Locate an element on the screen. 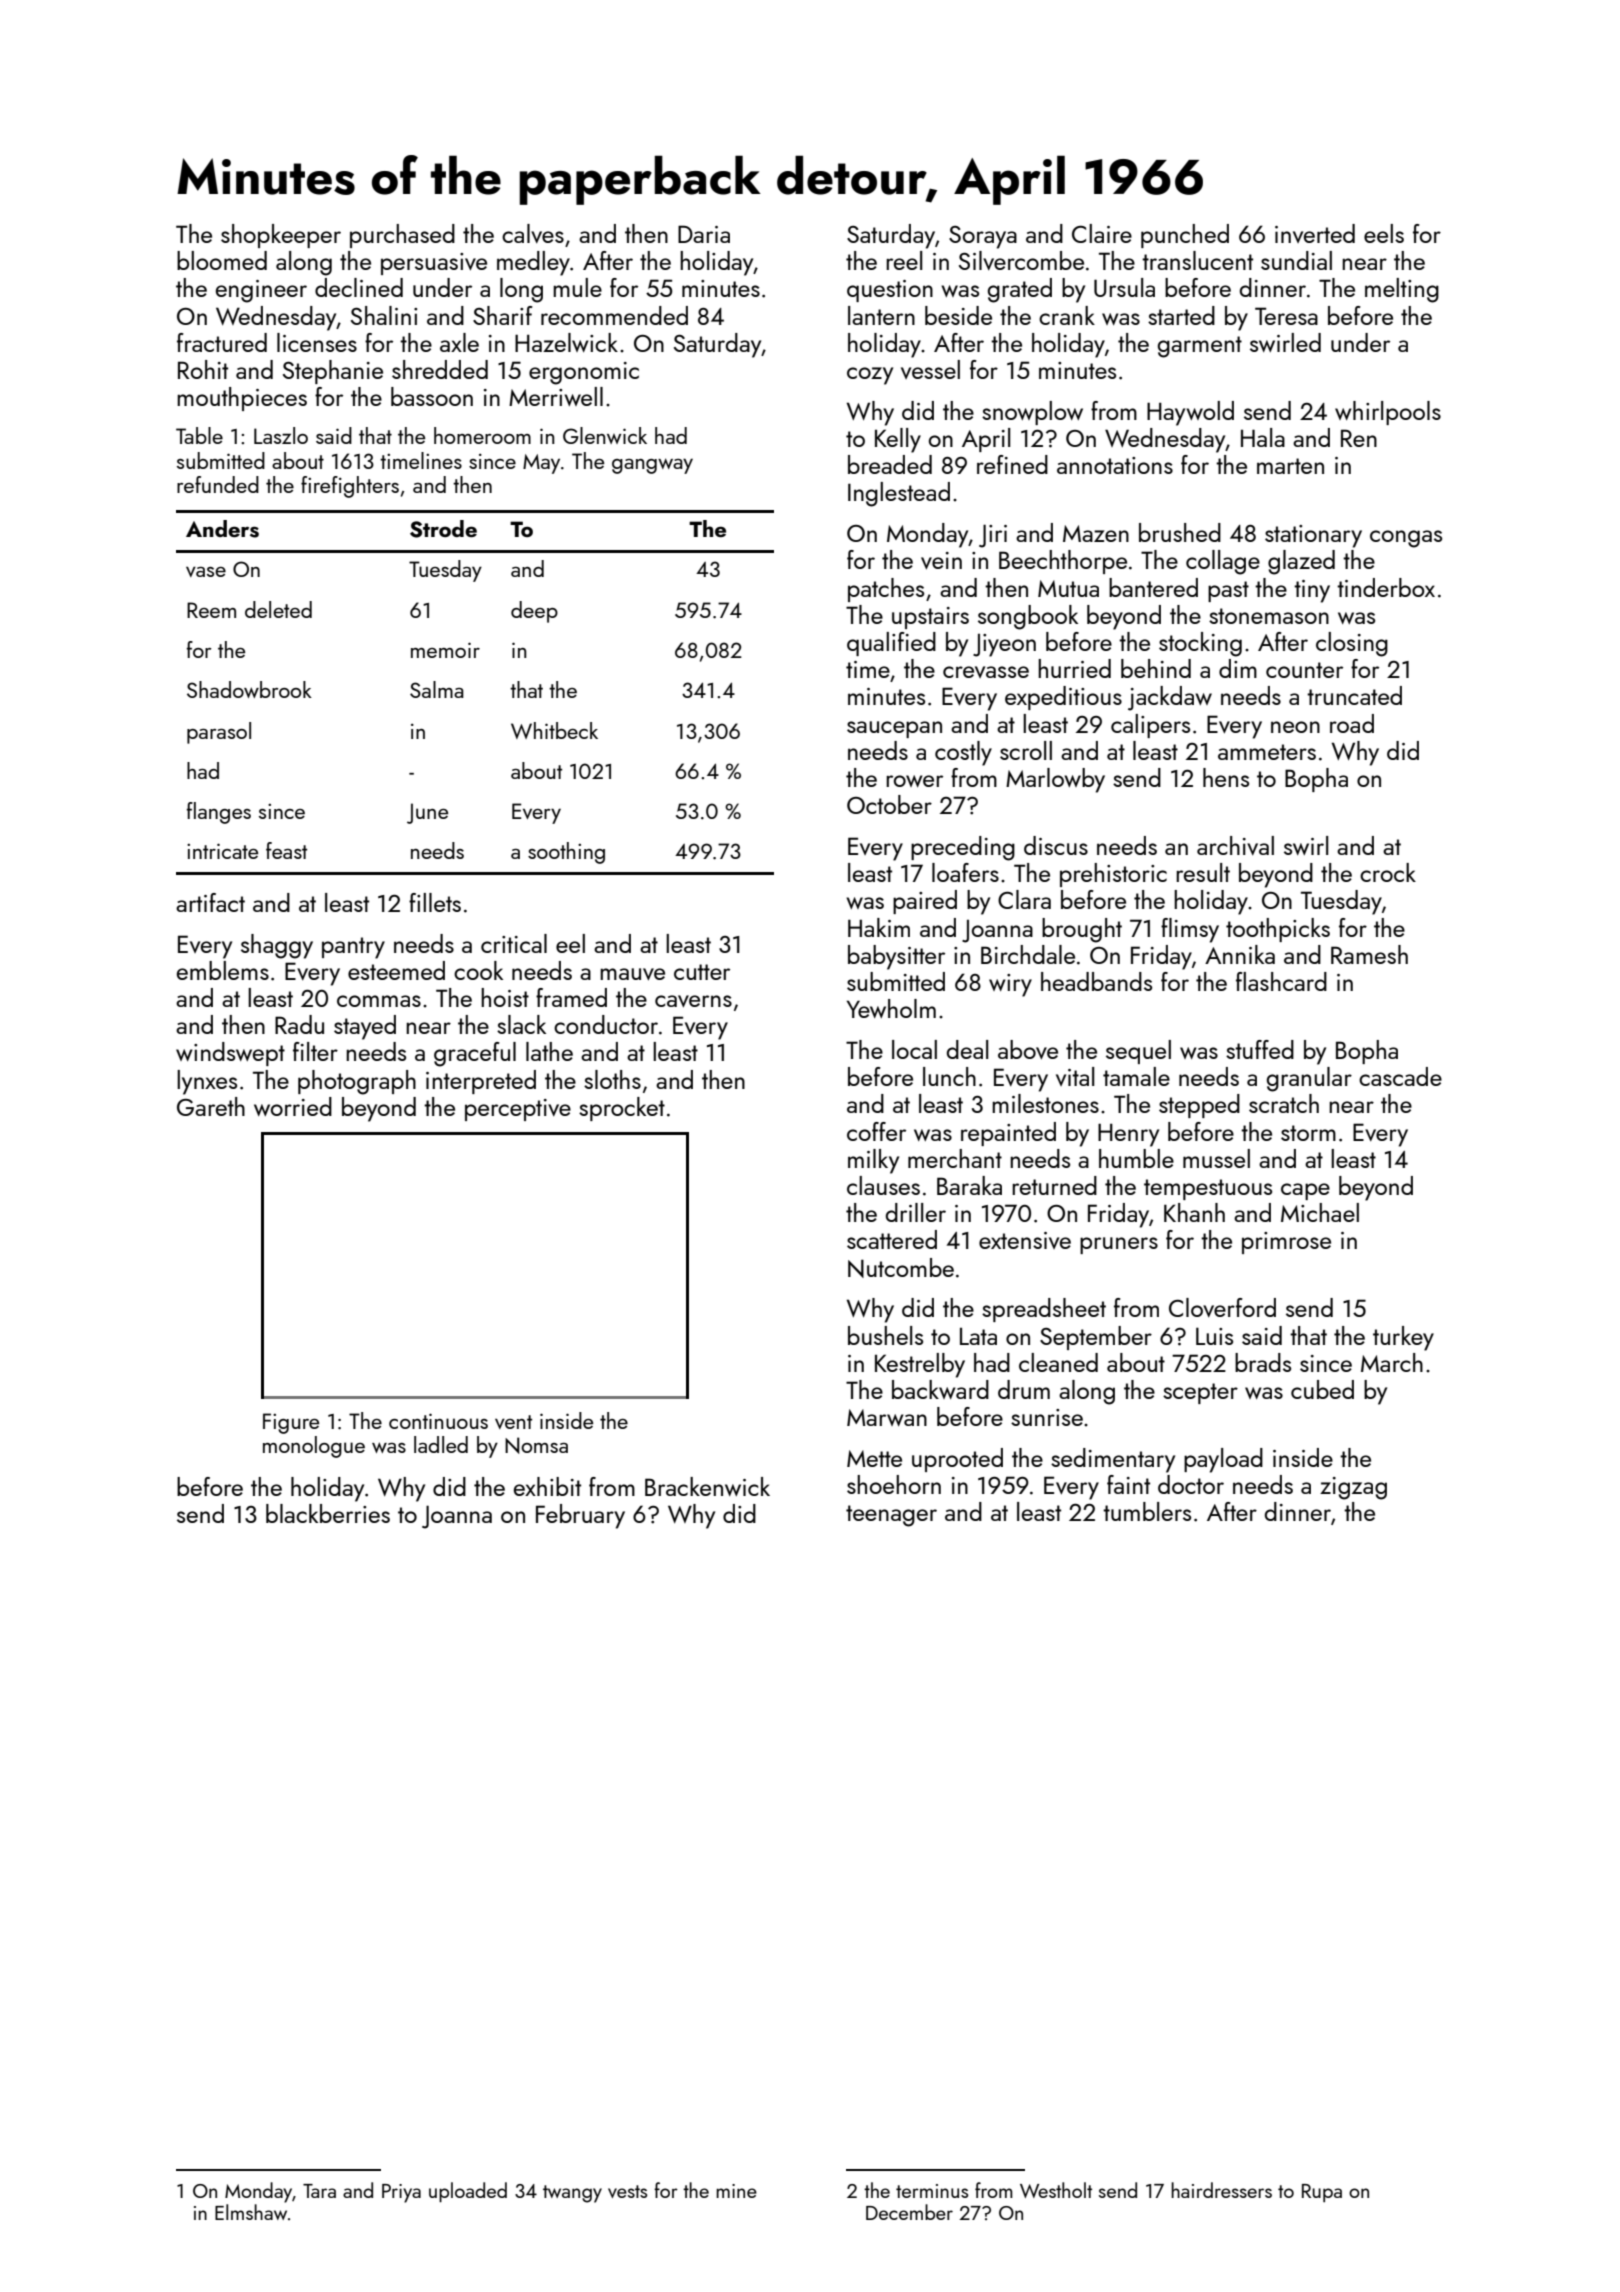 The image size is (1620, 2292). inverted is located at coordinates (1315, 233).
